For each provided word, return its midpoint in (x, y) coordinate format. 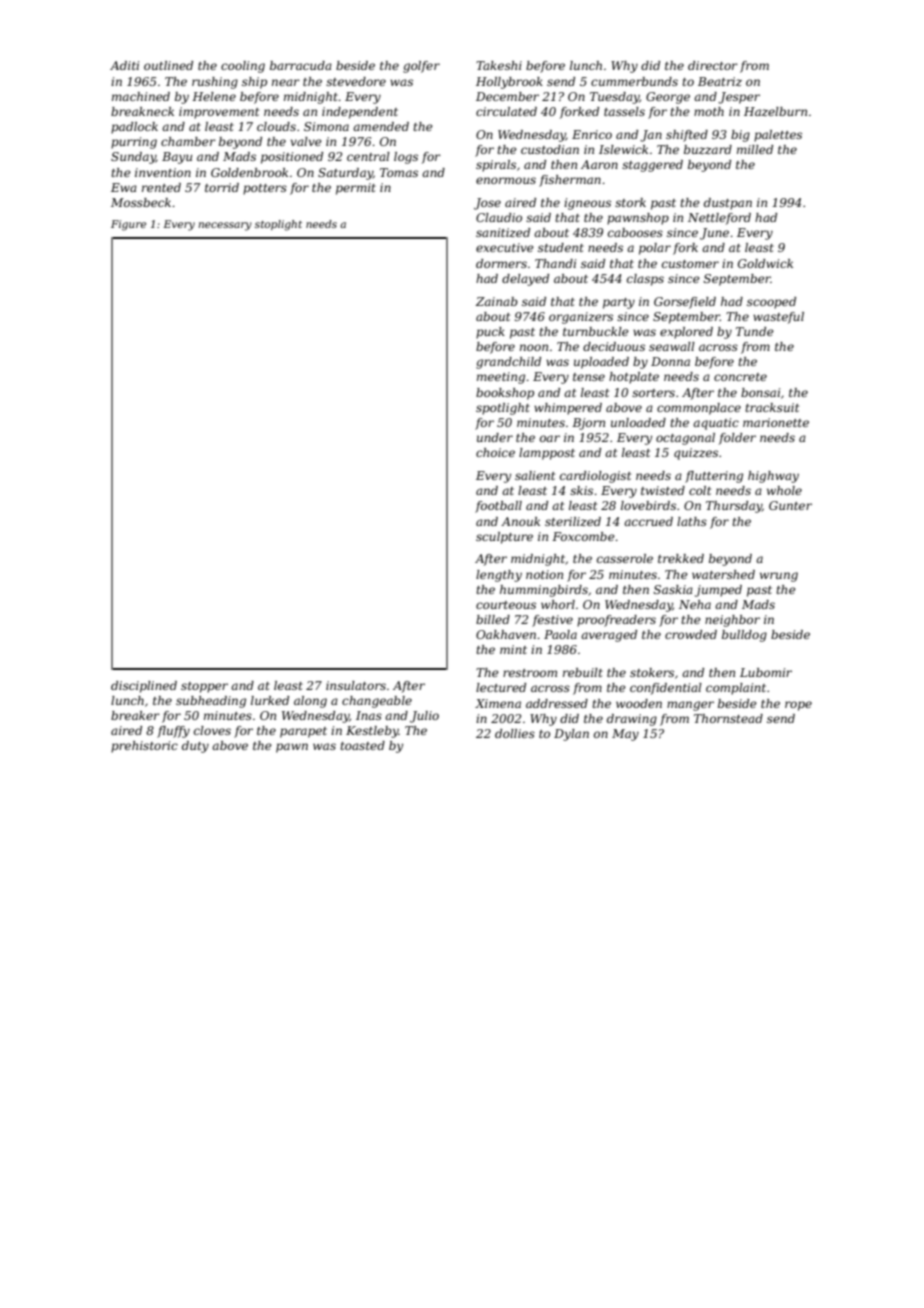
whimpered (568, 409)
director (713, 65)
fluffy (173, 732)
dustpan (728, 204)
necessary (225, 226)
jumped (718, 591)
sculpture (504, 538)
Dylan (571, 735)
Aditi (124, 65)
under (495, 437)
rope (798, 706)
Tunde (755, 331)
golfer (421, 67)
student (561, 247)
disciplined (144, 687)
